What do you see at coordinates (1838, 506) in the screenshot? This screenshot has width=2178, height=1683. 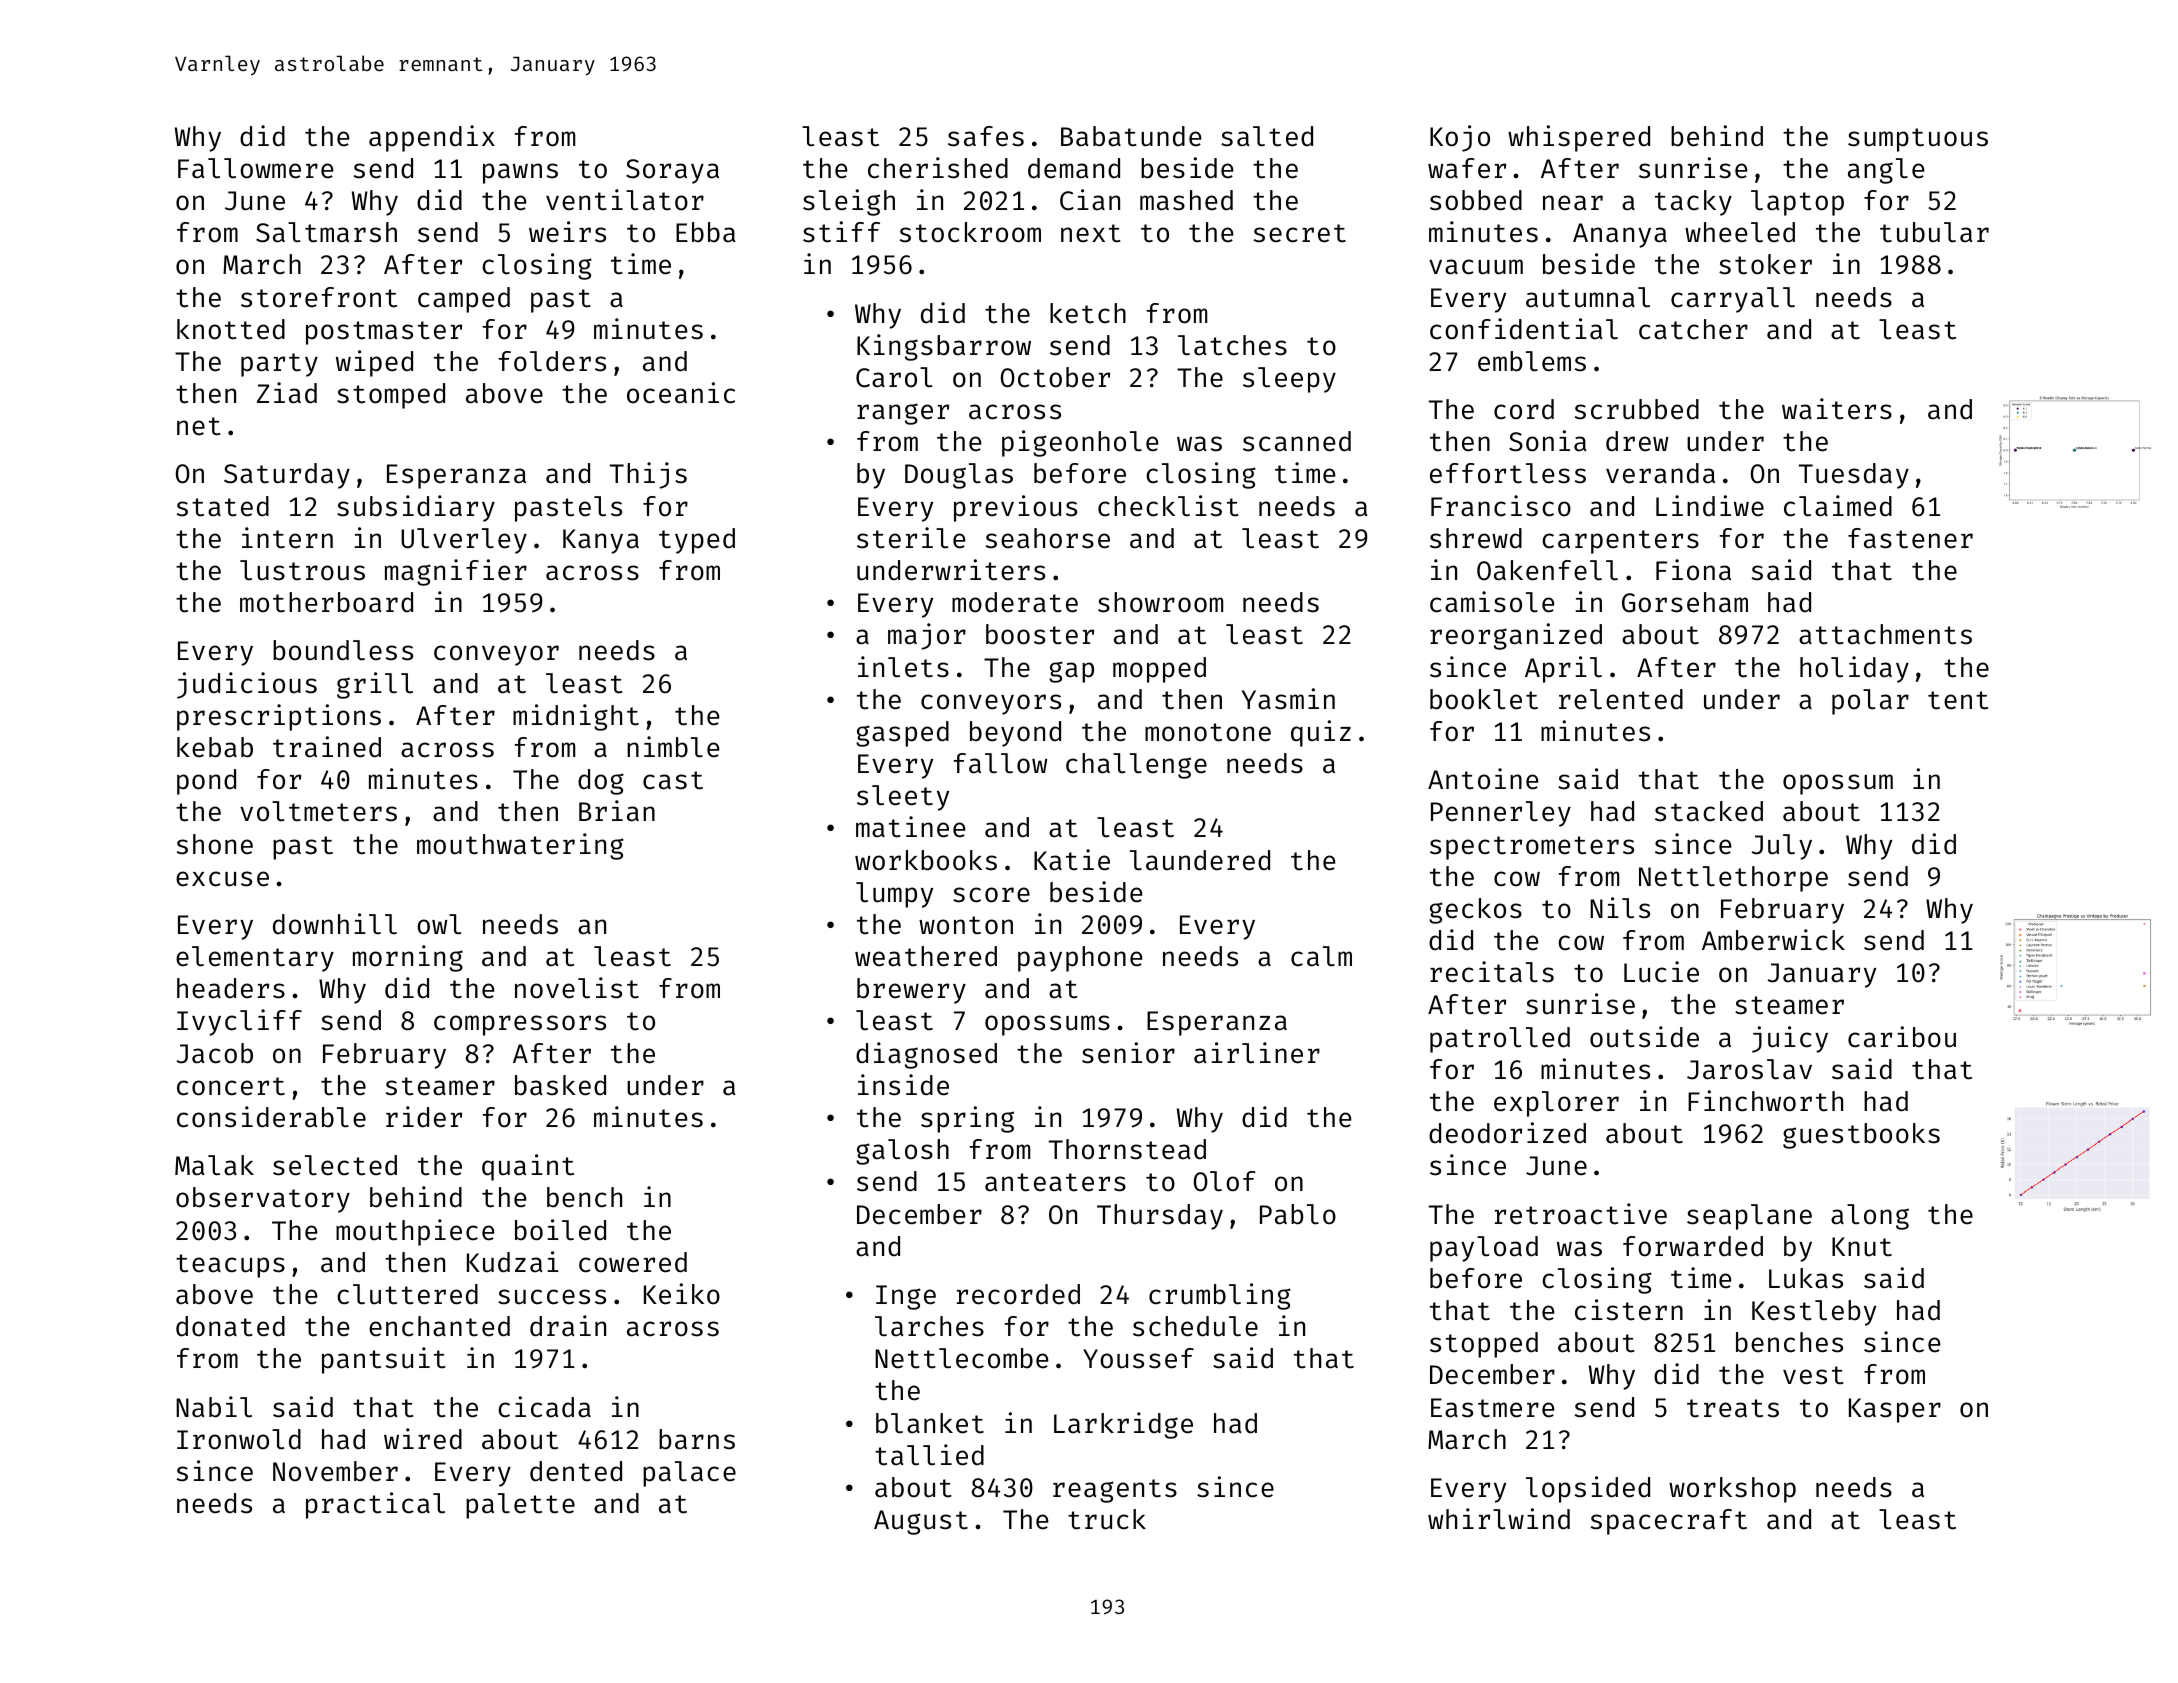 I see `claimed` at bounding box center [1838, 506].
